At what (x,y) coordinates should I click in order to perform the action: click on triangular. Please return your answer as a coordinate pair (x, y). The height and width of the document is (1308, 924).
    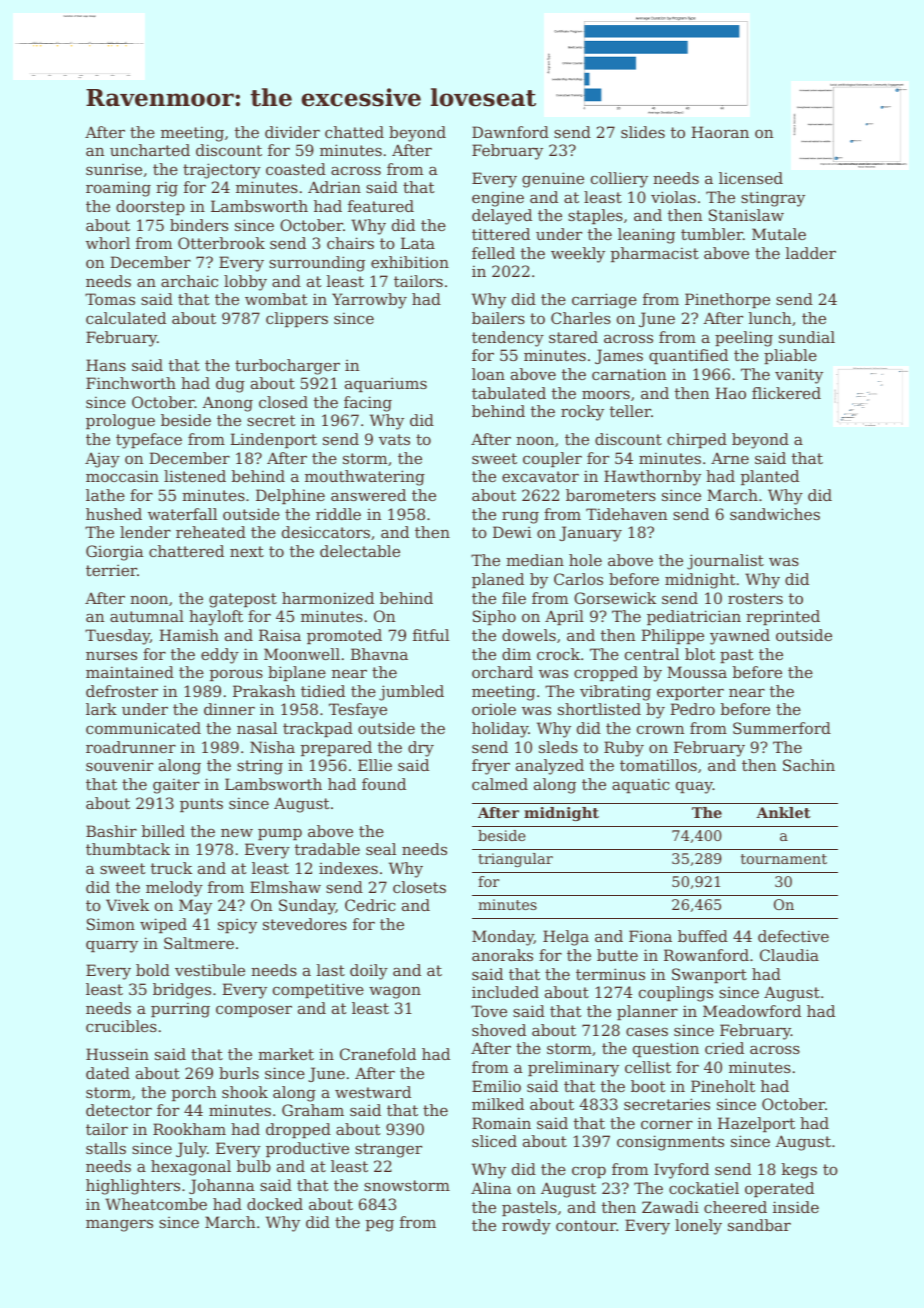
    Looking at the image, I should click on (515, 860).
